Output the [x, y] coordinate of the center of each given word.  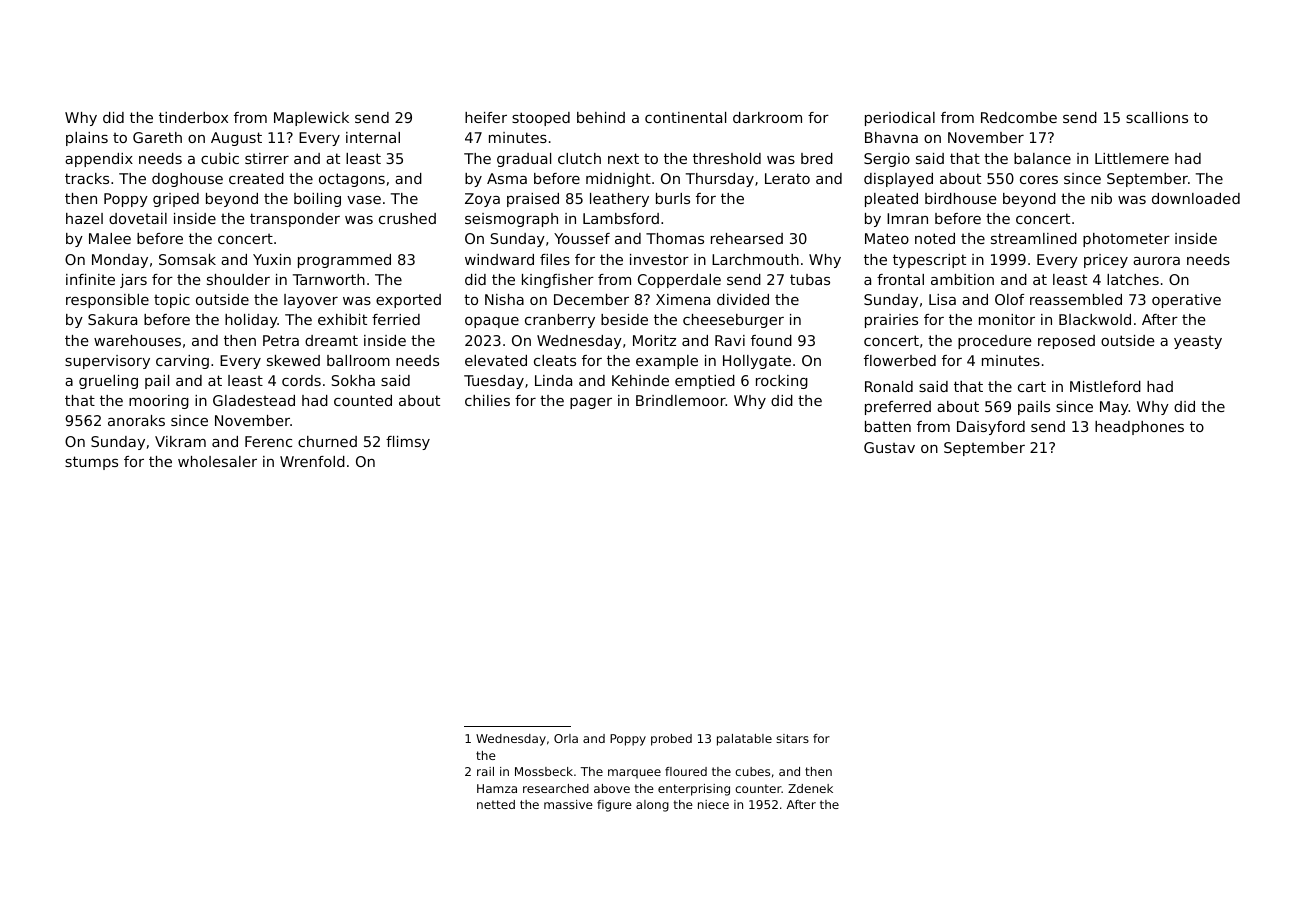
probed [671, 740]
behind [601, 117]
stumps [91, 463]
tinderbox [193, 117]
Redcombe [1019, 117]
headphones [1139, 428]
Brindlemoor [681, 400]
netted [496, 804]
